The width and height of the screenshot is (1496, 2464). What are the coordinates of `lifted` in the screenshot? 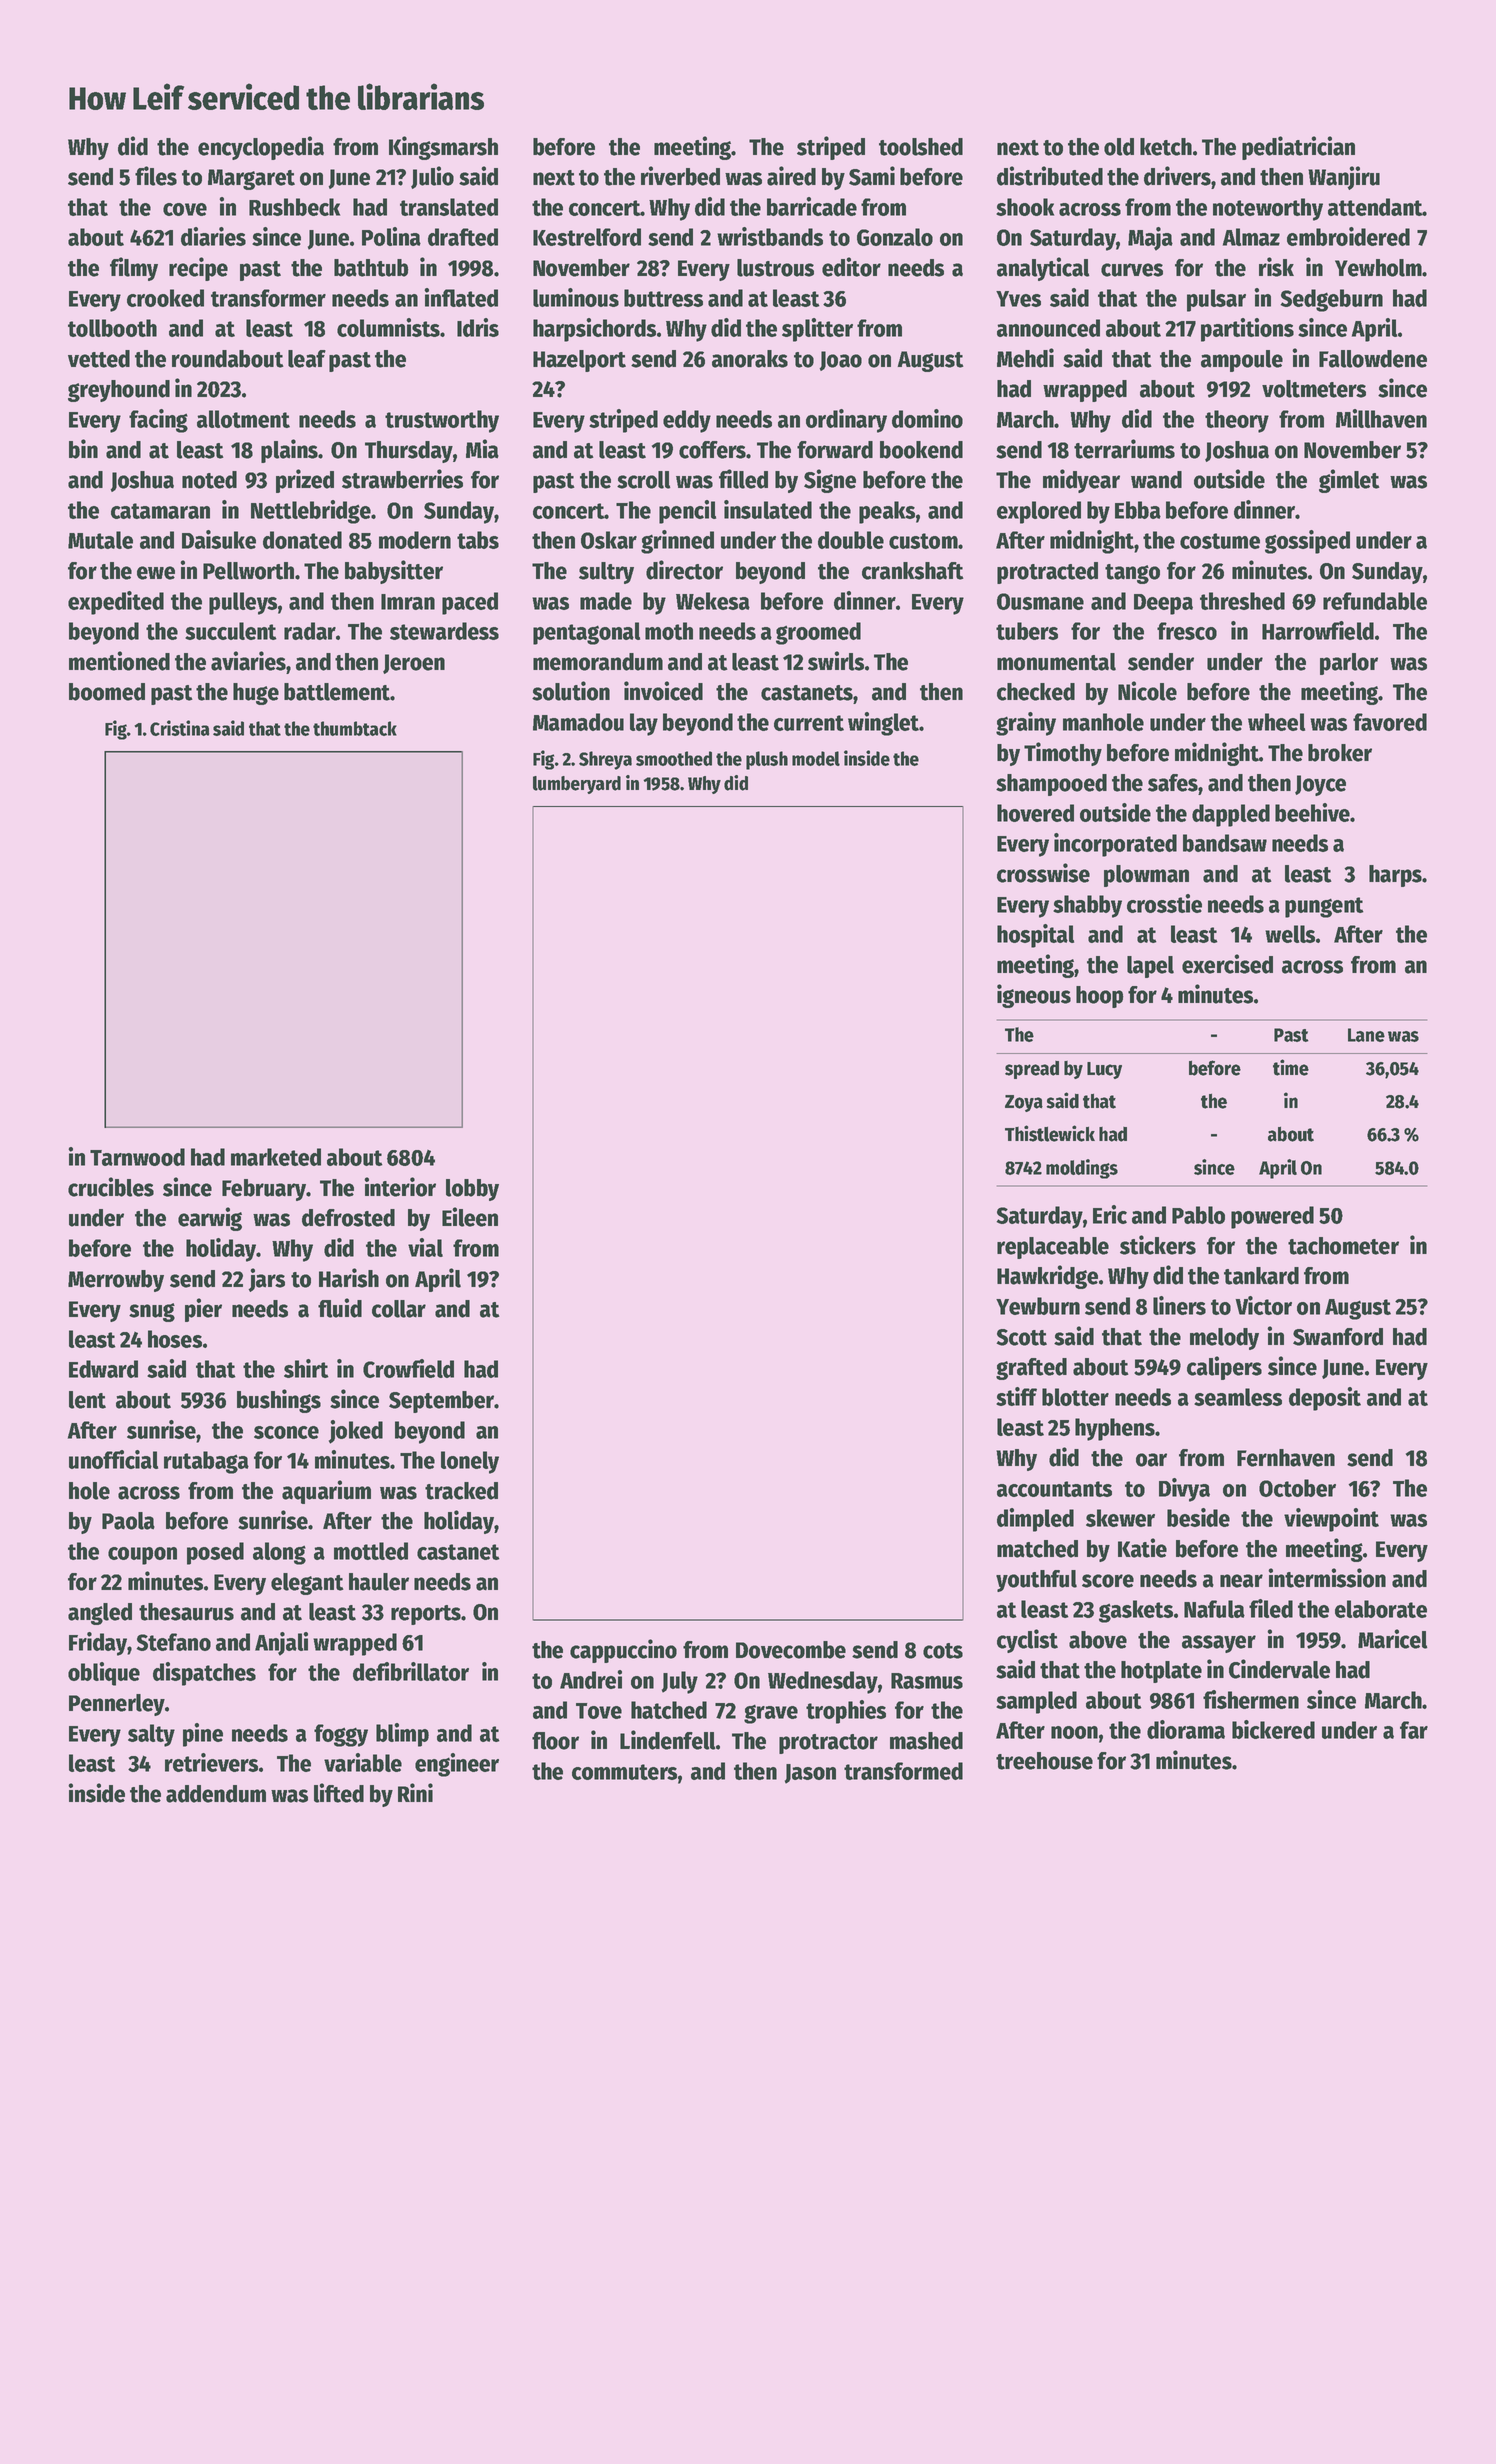 It's located at (339, 1793).
